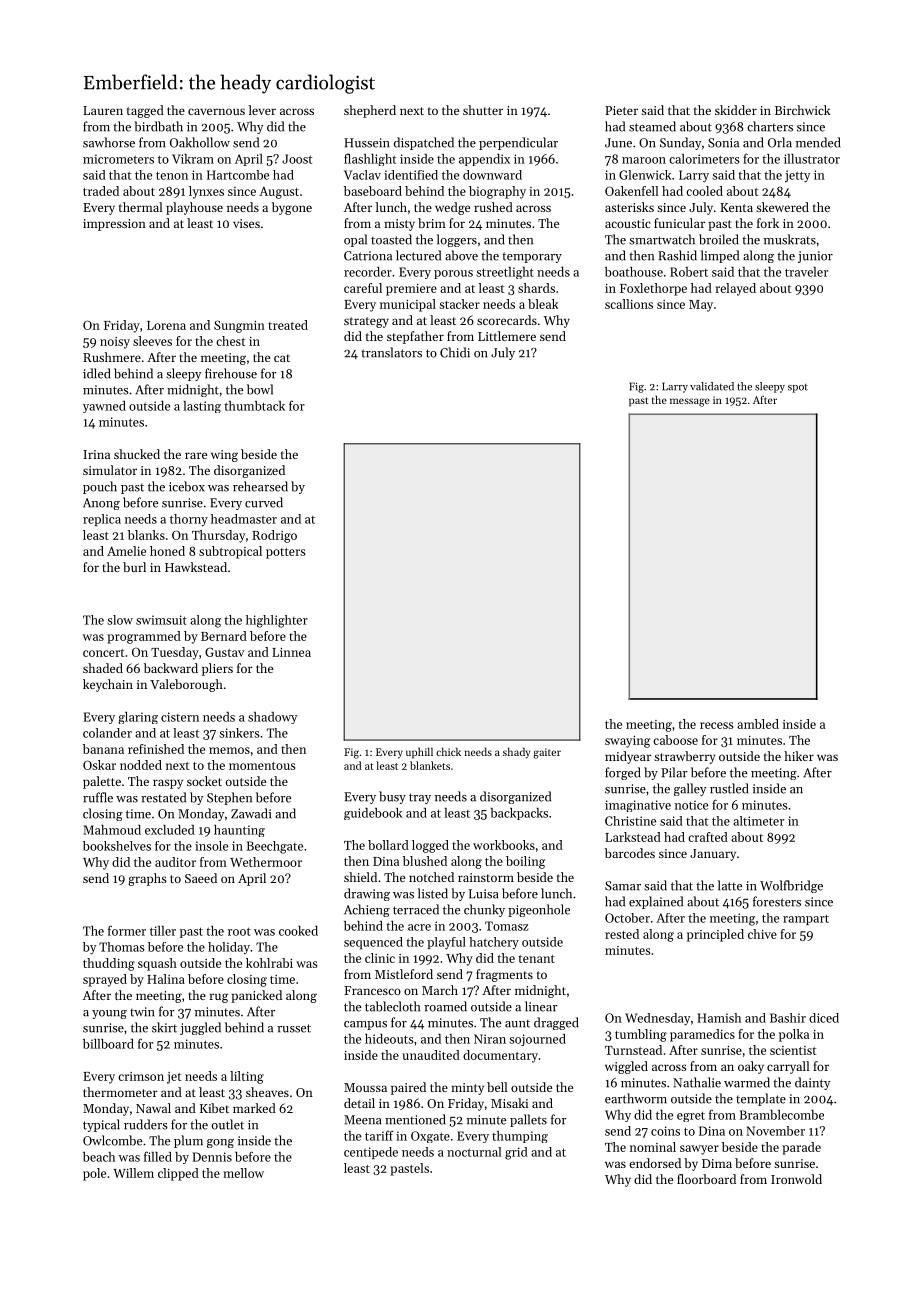 The height and width of the screenshot is (1308, 924). Describe the element at coordinates (246, 223) in the screenshot. I see `vises` at that location.
